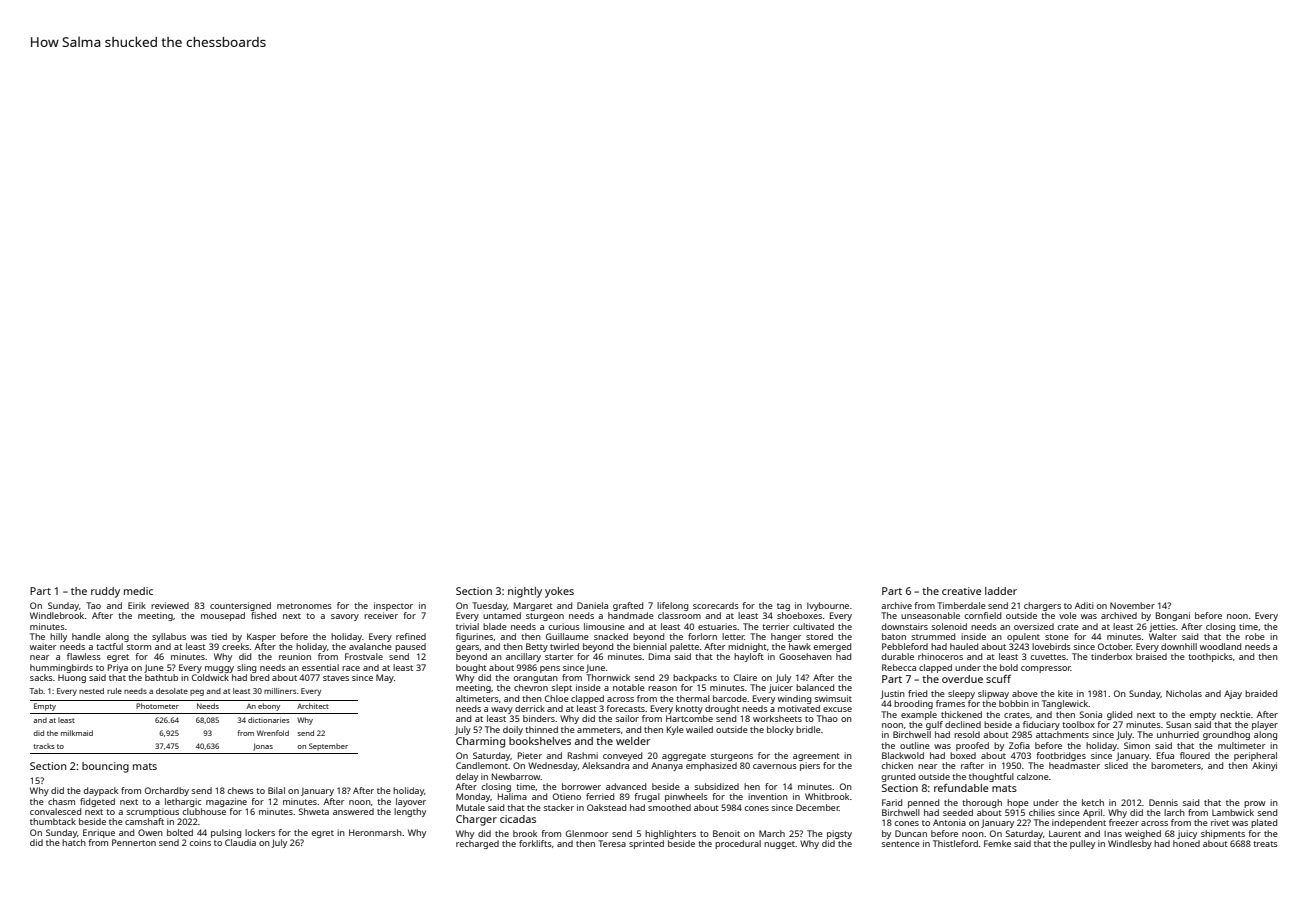 Image resolution: width=1308 pixels, height=924 pixels. What do you see at coordinates (473, 797) in the image?
I see `Monday` at bounding box center [473, 797].
